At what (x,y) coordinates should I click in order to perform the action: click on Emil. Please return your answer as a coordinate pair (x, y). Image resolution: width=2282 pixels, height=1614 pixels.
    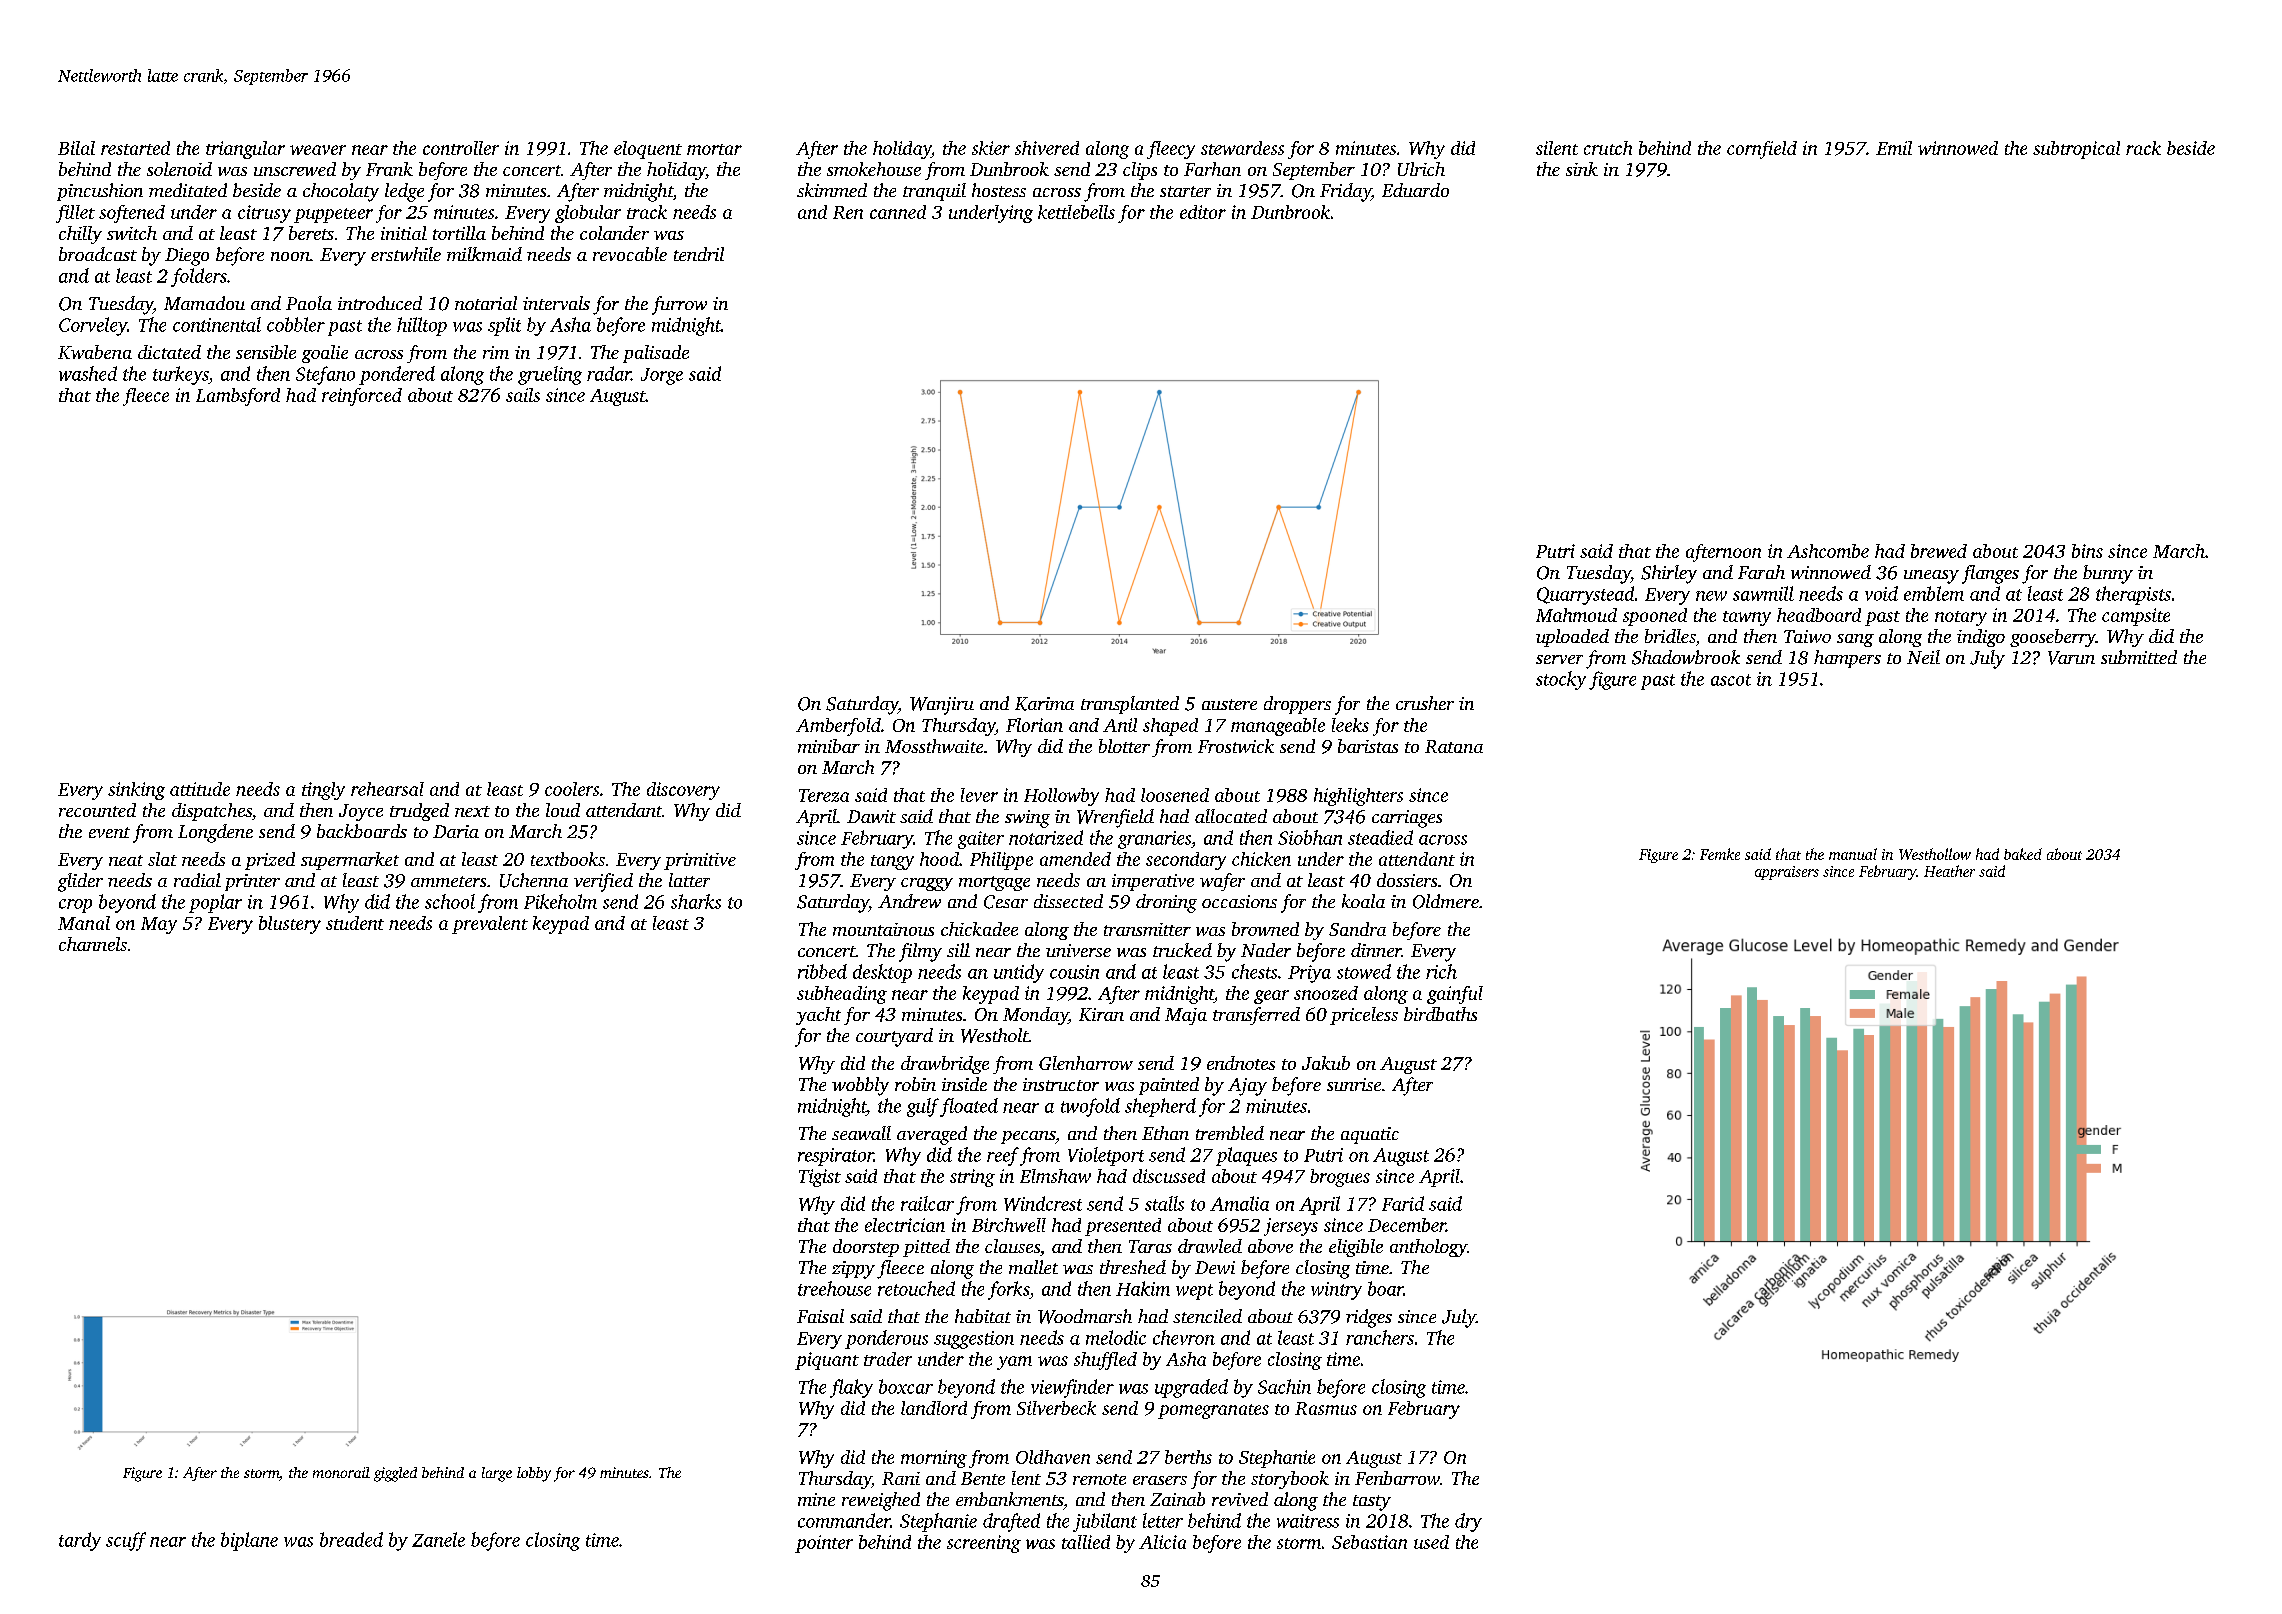
    Looking at the image, I should click on (1894, 148).
